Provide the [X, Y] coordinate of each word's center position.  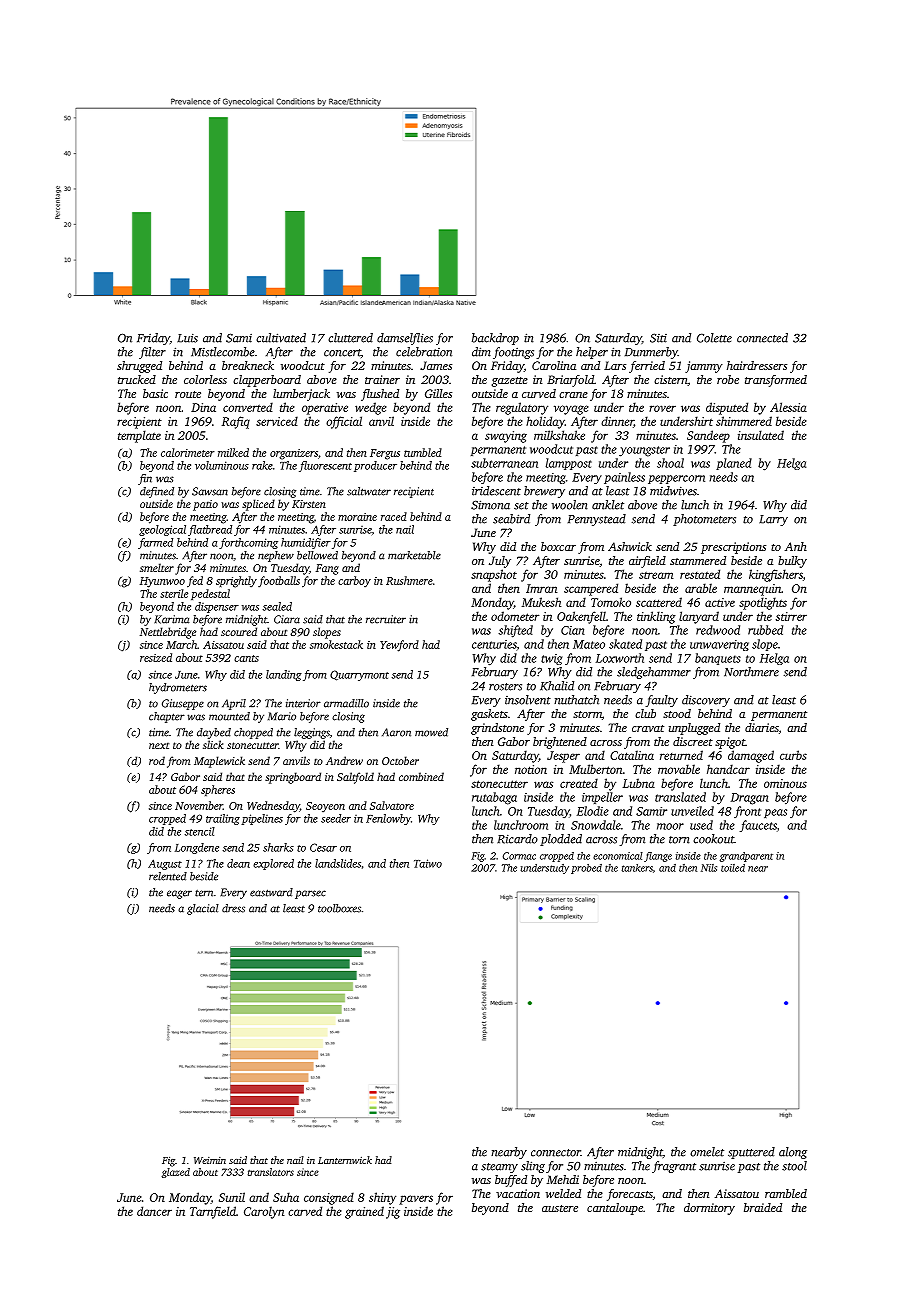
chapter [167, 717]
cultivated [281, 338]
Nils [709, 868]
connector [556, 1153]
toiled [733, 868]
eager [179, 894]
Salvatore [392, 805]
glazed [175, 1173]
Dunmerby [651, 353]
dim [481, 352]
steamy [499, 1168]
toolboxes [339, 908]
